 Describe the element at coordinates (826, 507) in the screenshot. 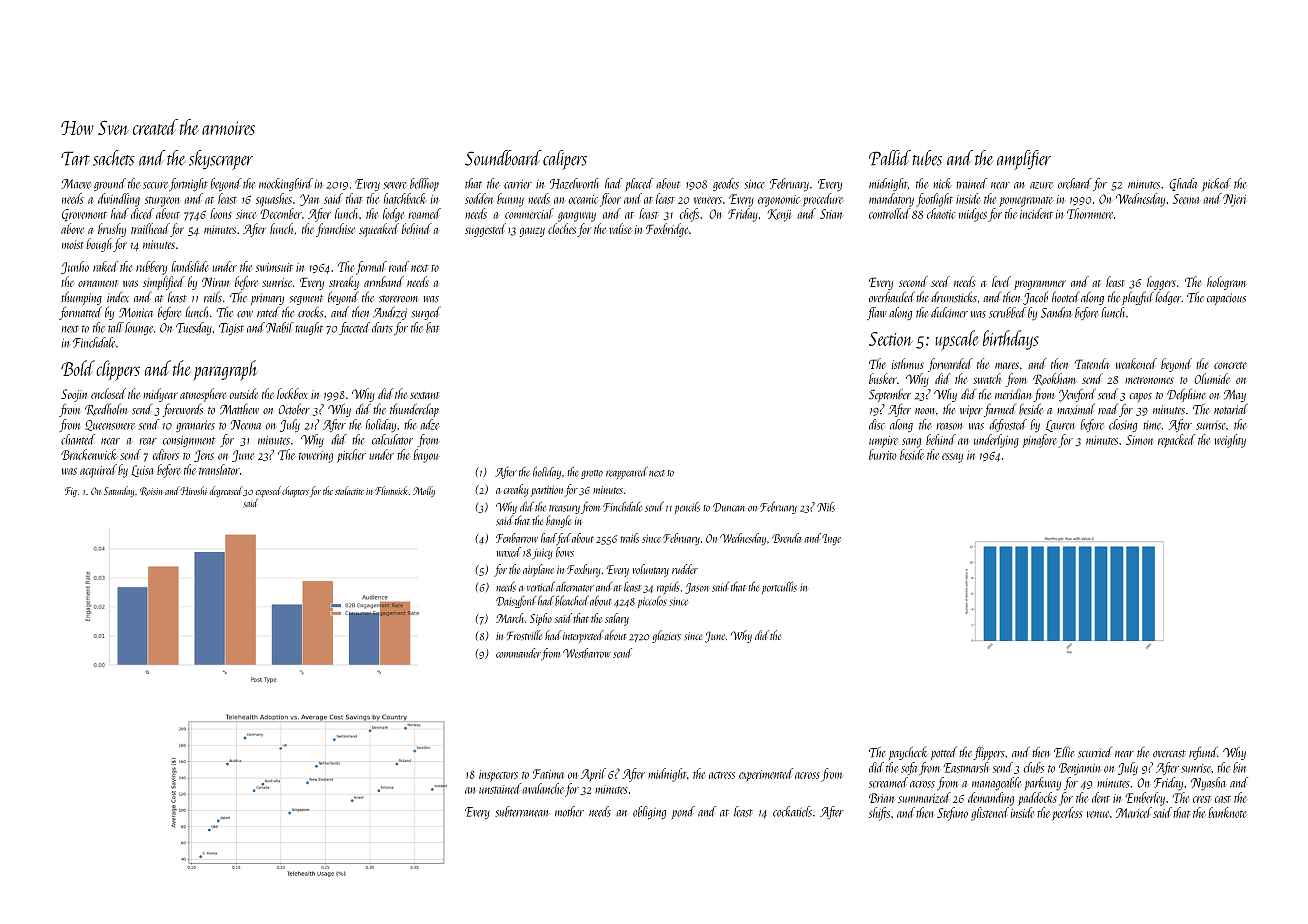

I see `Nils` at that location.
